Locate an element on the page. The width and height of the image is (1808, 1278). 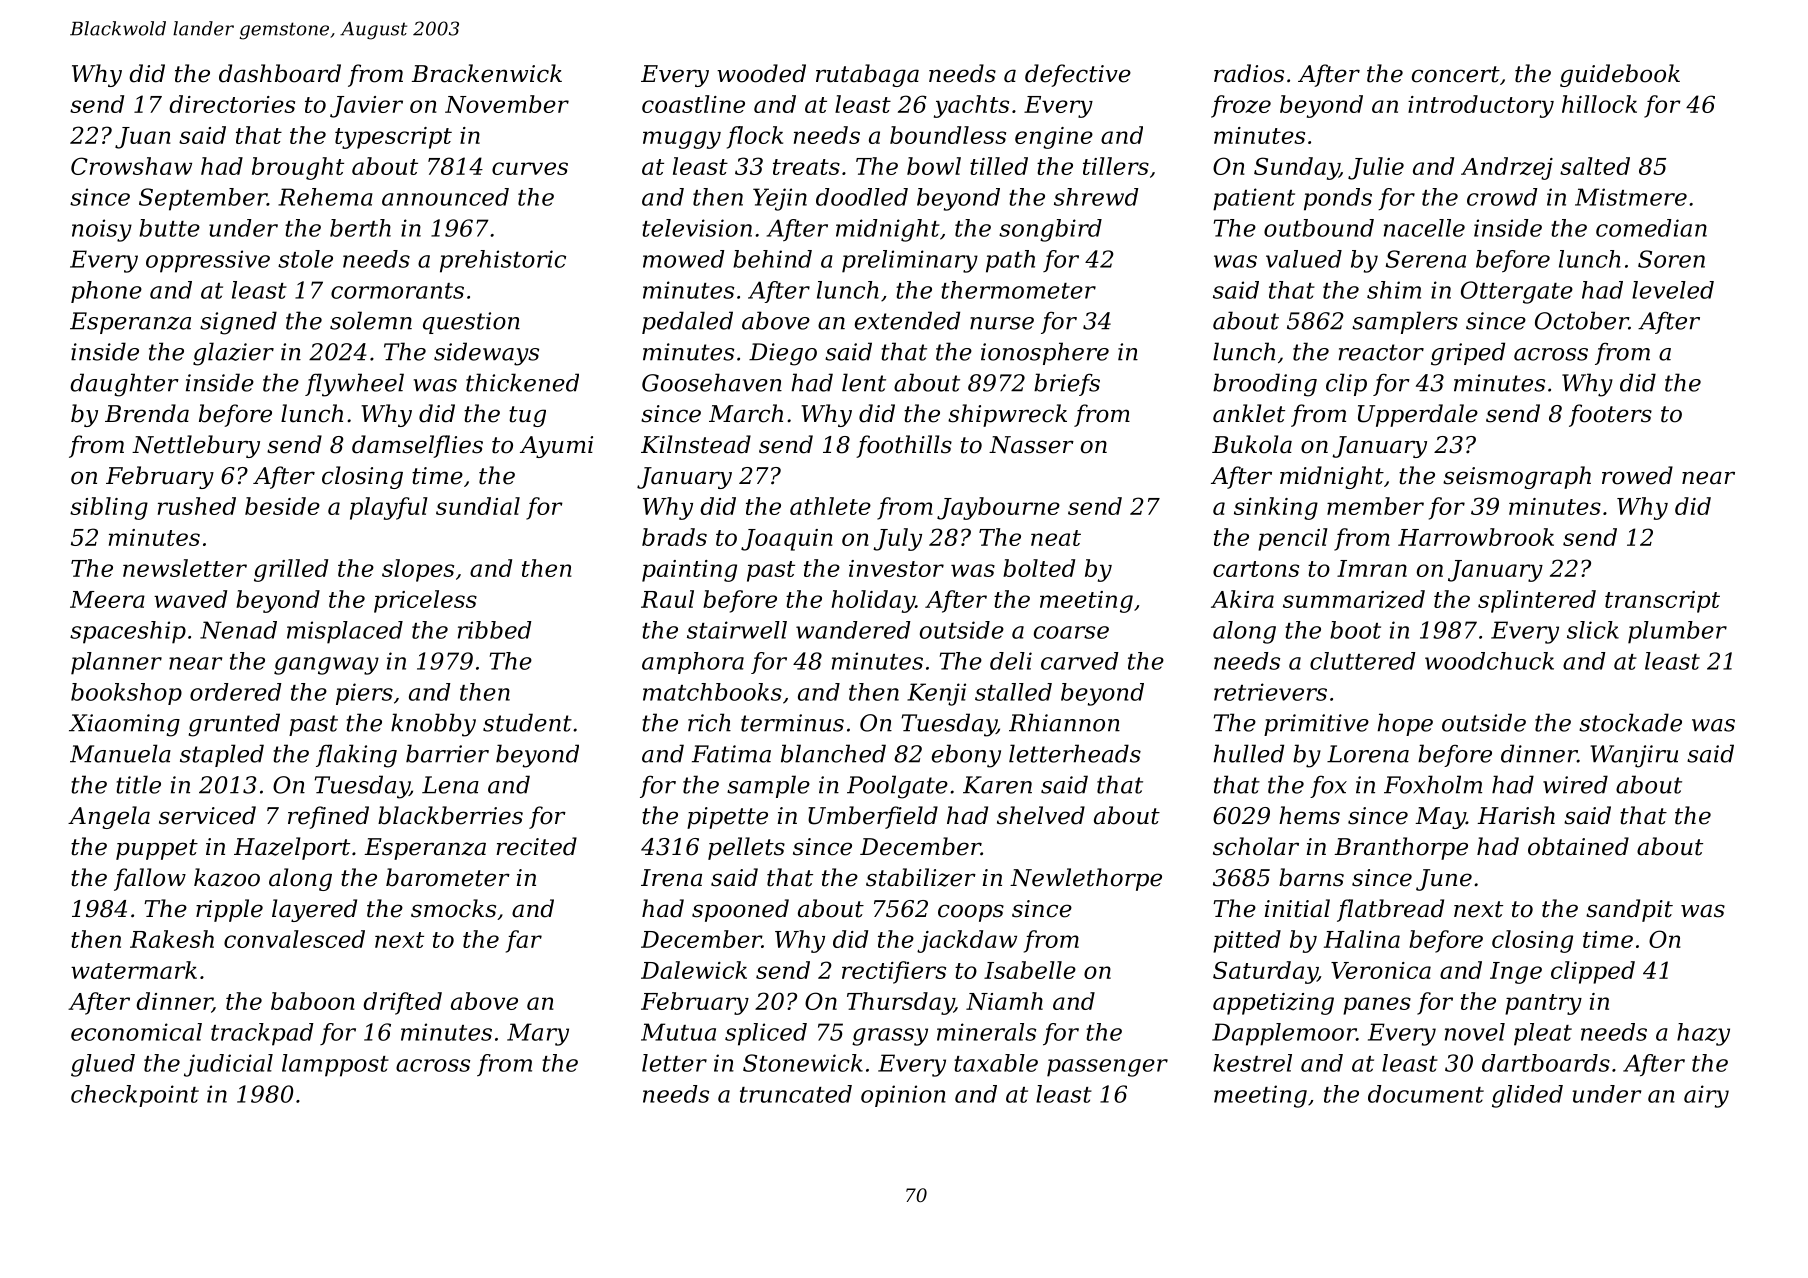
stockade is located at coordinates (1630, 722).
